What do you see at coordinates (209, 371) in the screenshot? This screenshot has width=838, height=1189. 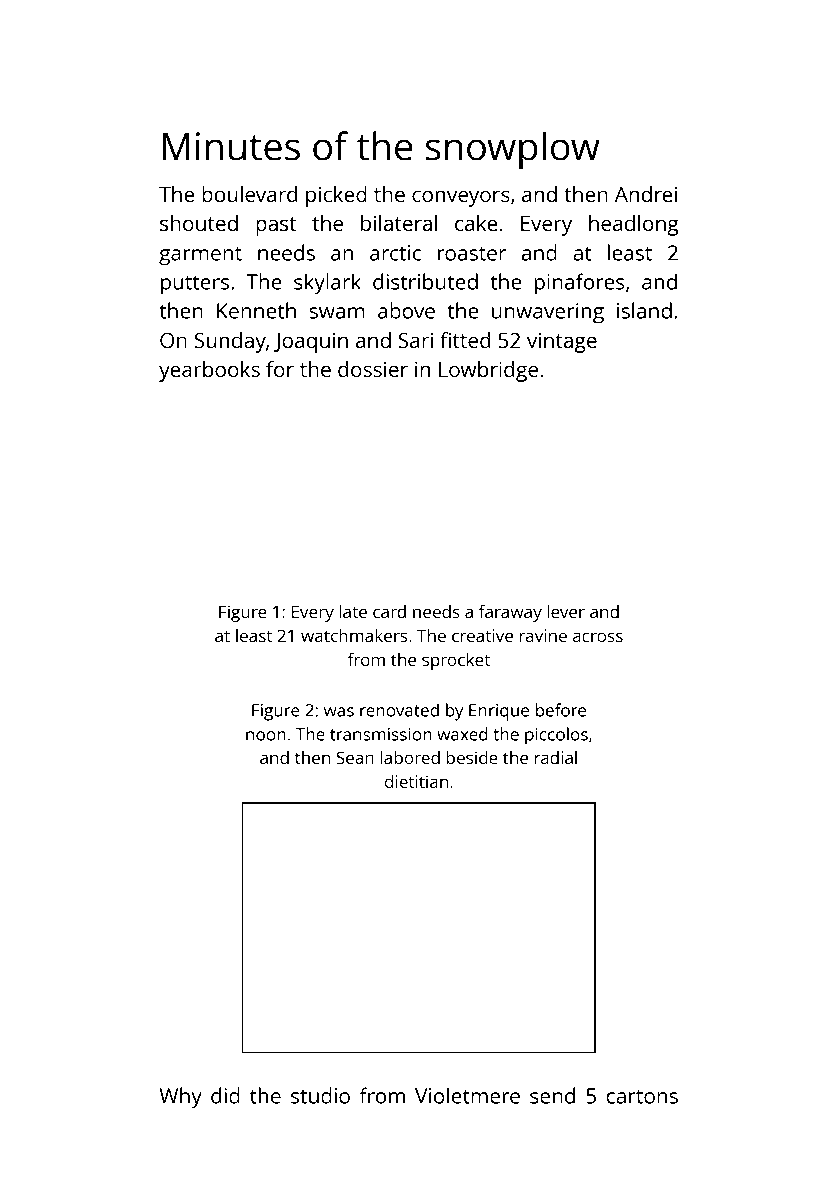 I see `yearbooks` at bounding box center [209, 371].
